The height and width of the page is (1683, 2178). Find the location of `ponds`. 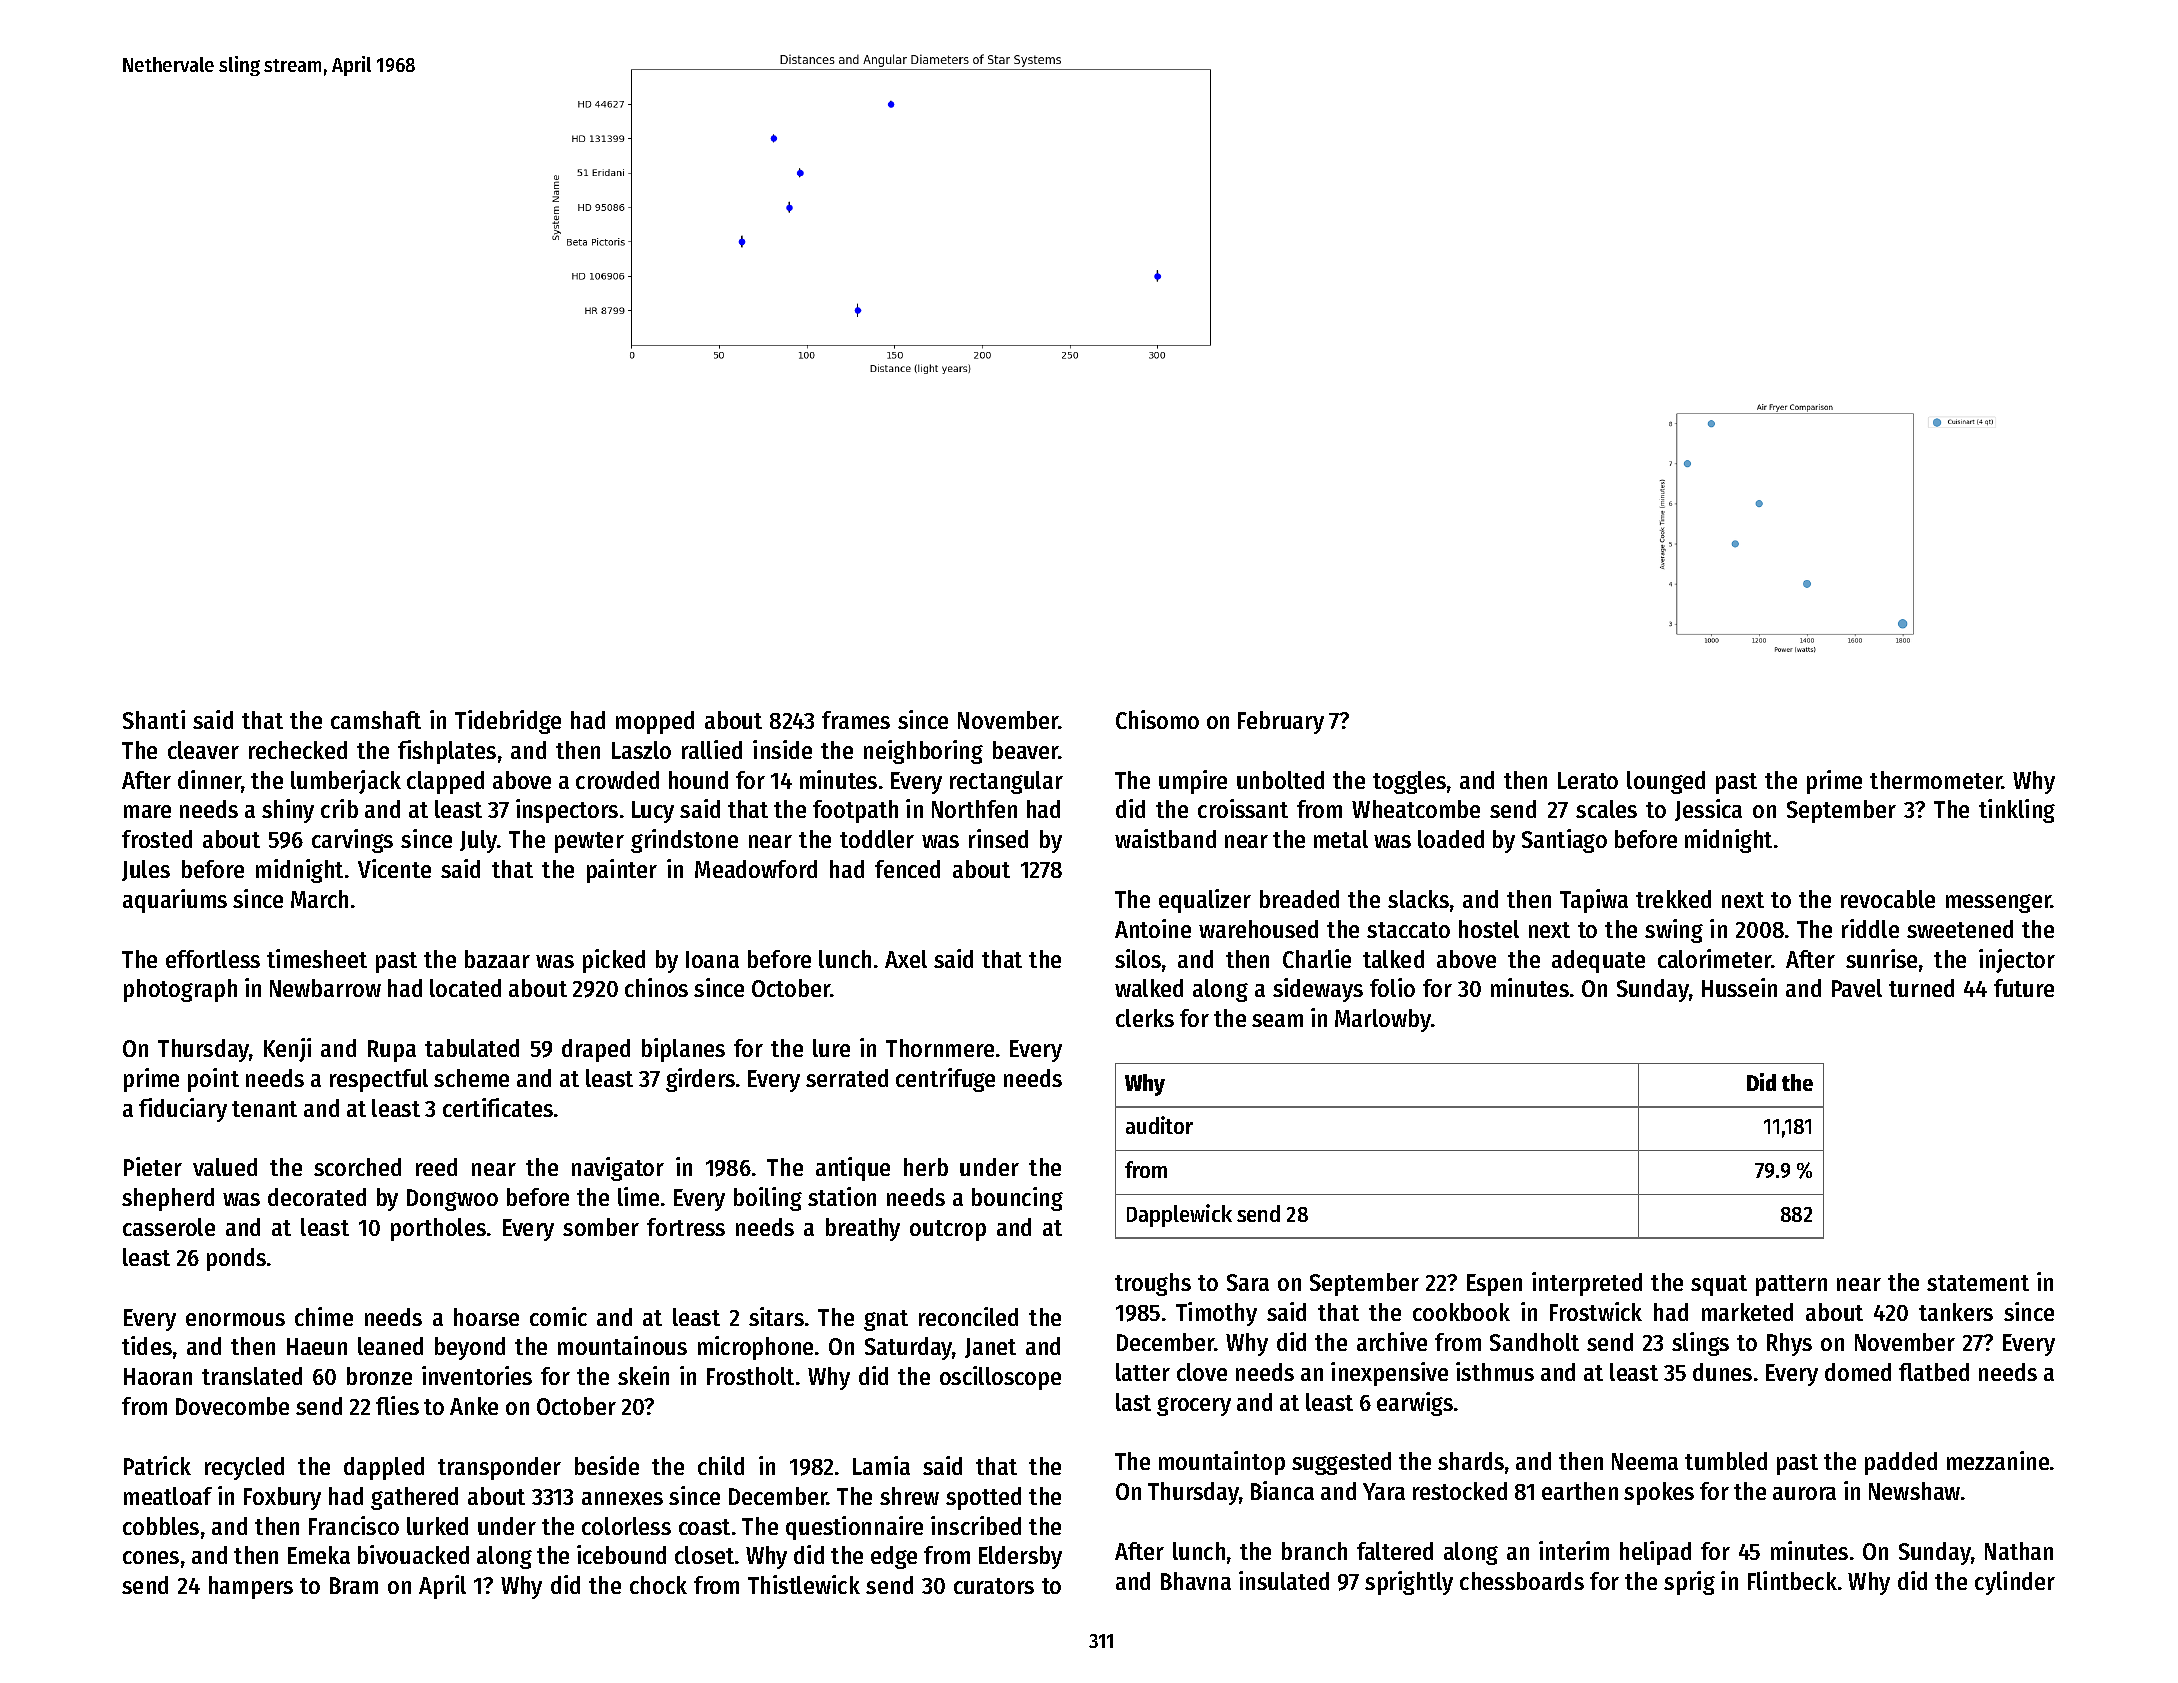

ponds is located at coordinates (236, 1259).
